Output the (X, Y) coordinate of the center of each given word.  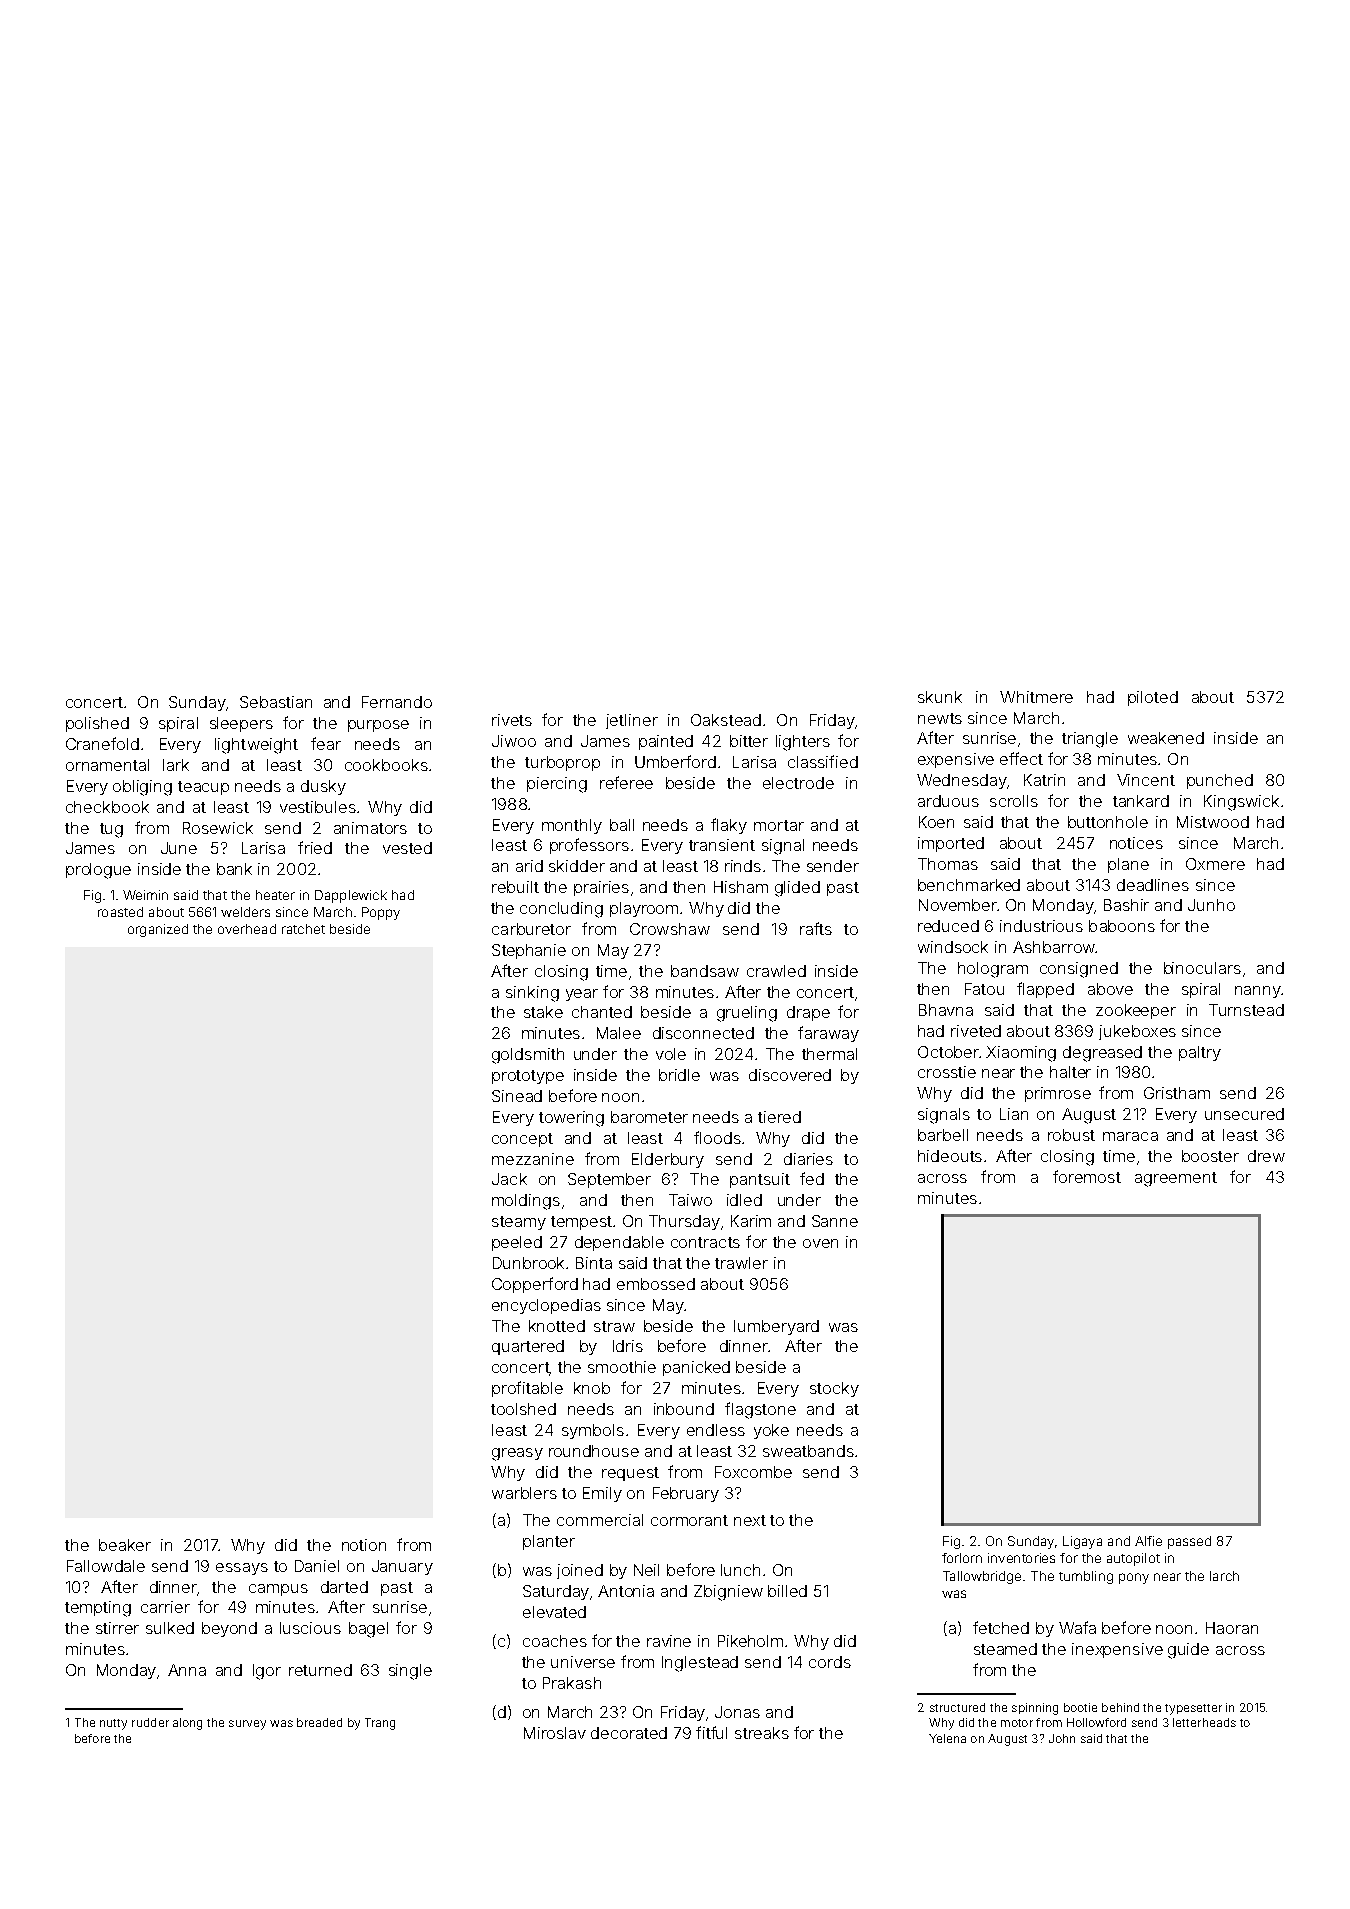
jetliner (632, 721)
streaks (762, 1733)
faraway (828, 1034)
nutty (113, 1724)
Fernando (397, 702)
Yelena (947, 1738)
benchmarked (969, 885)
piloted (1153, 698)
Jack (509, 1179)
